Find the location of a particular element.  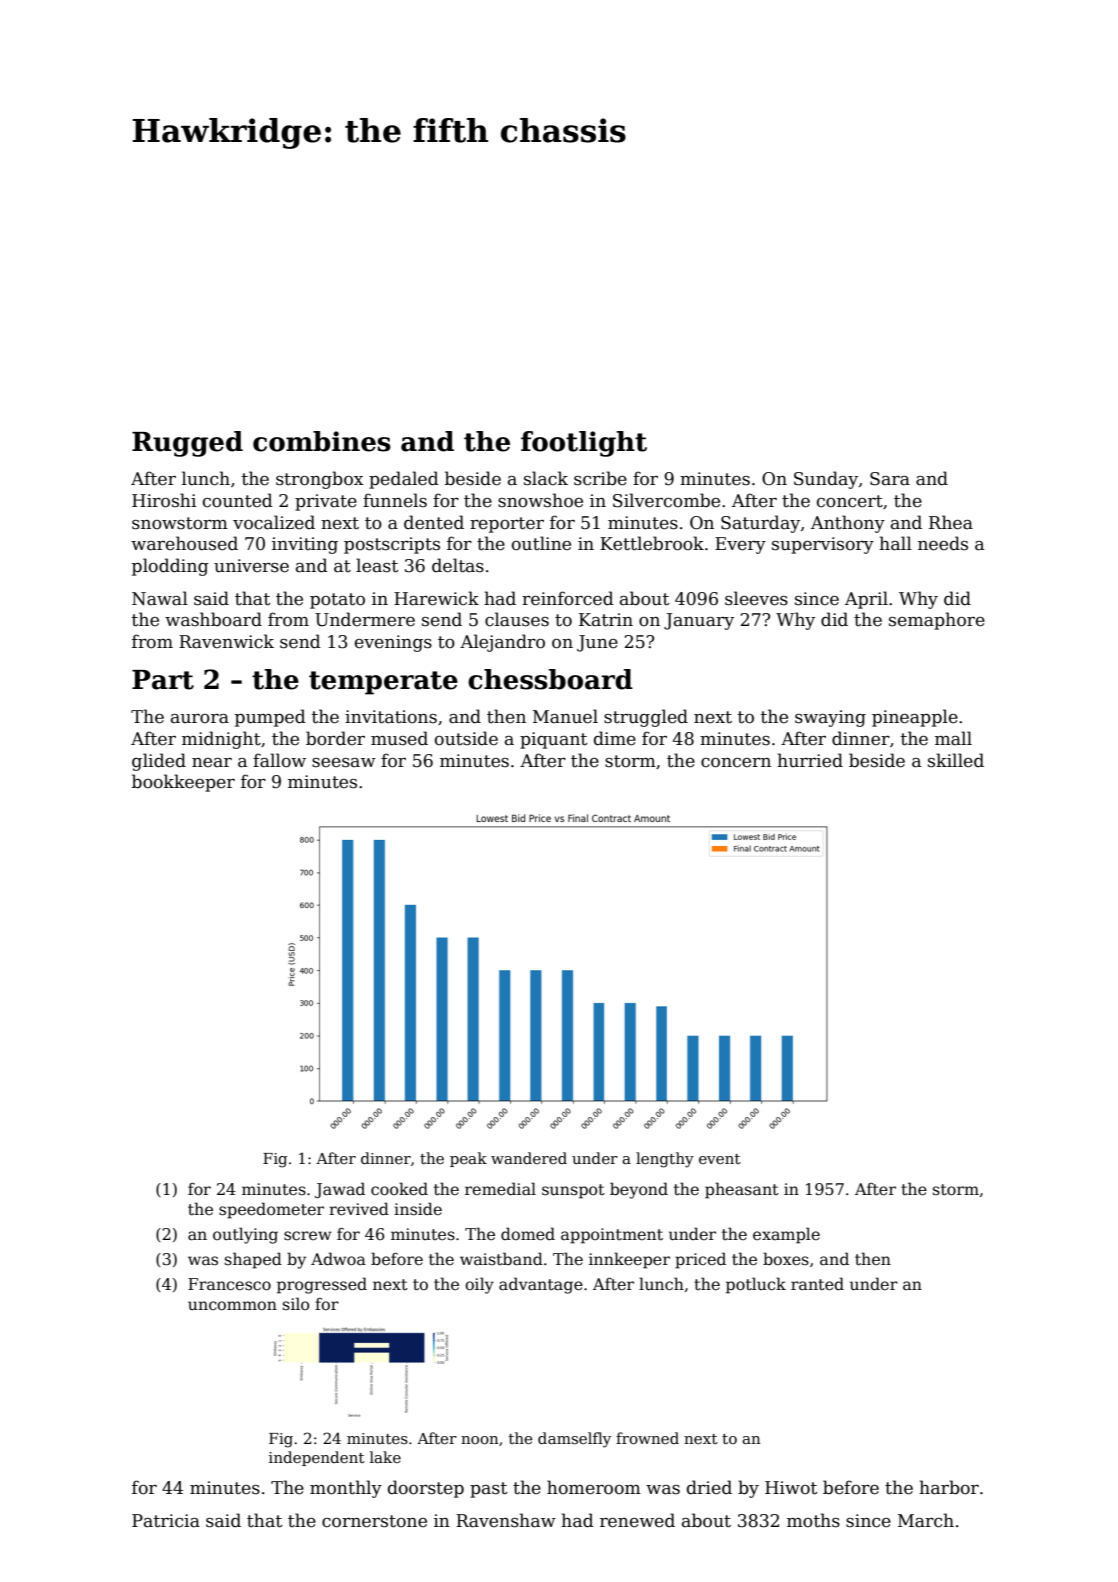

innkeeper is located at coordinates (629, 1260).
